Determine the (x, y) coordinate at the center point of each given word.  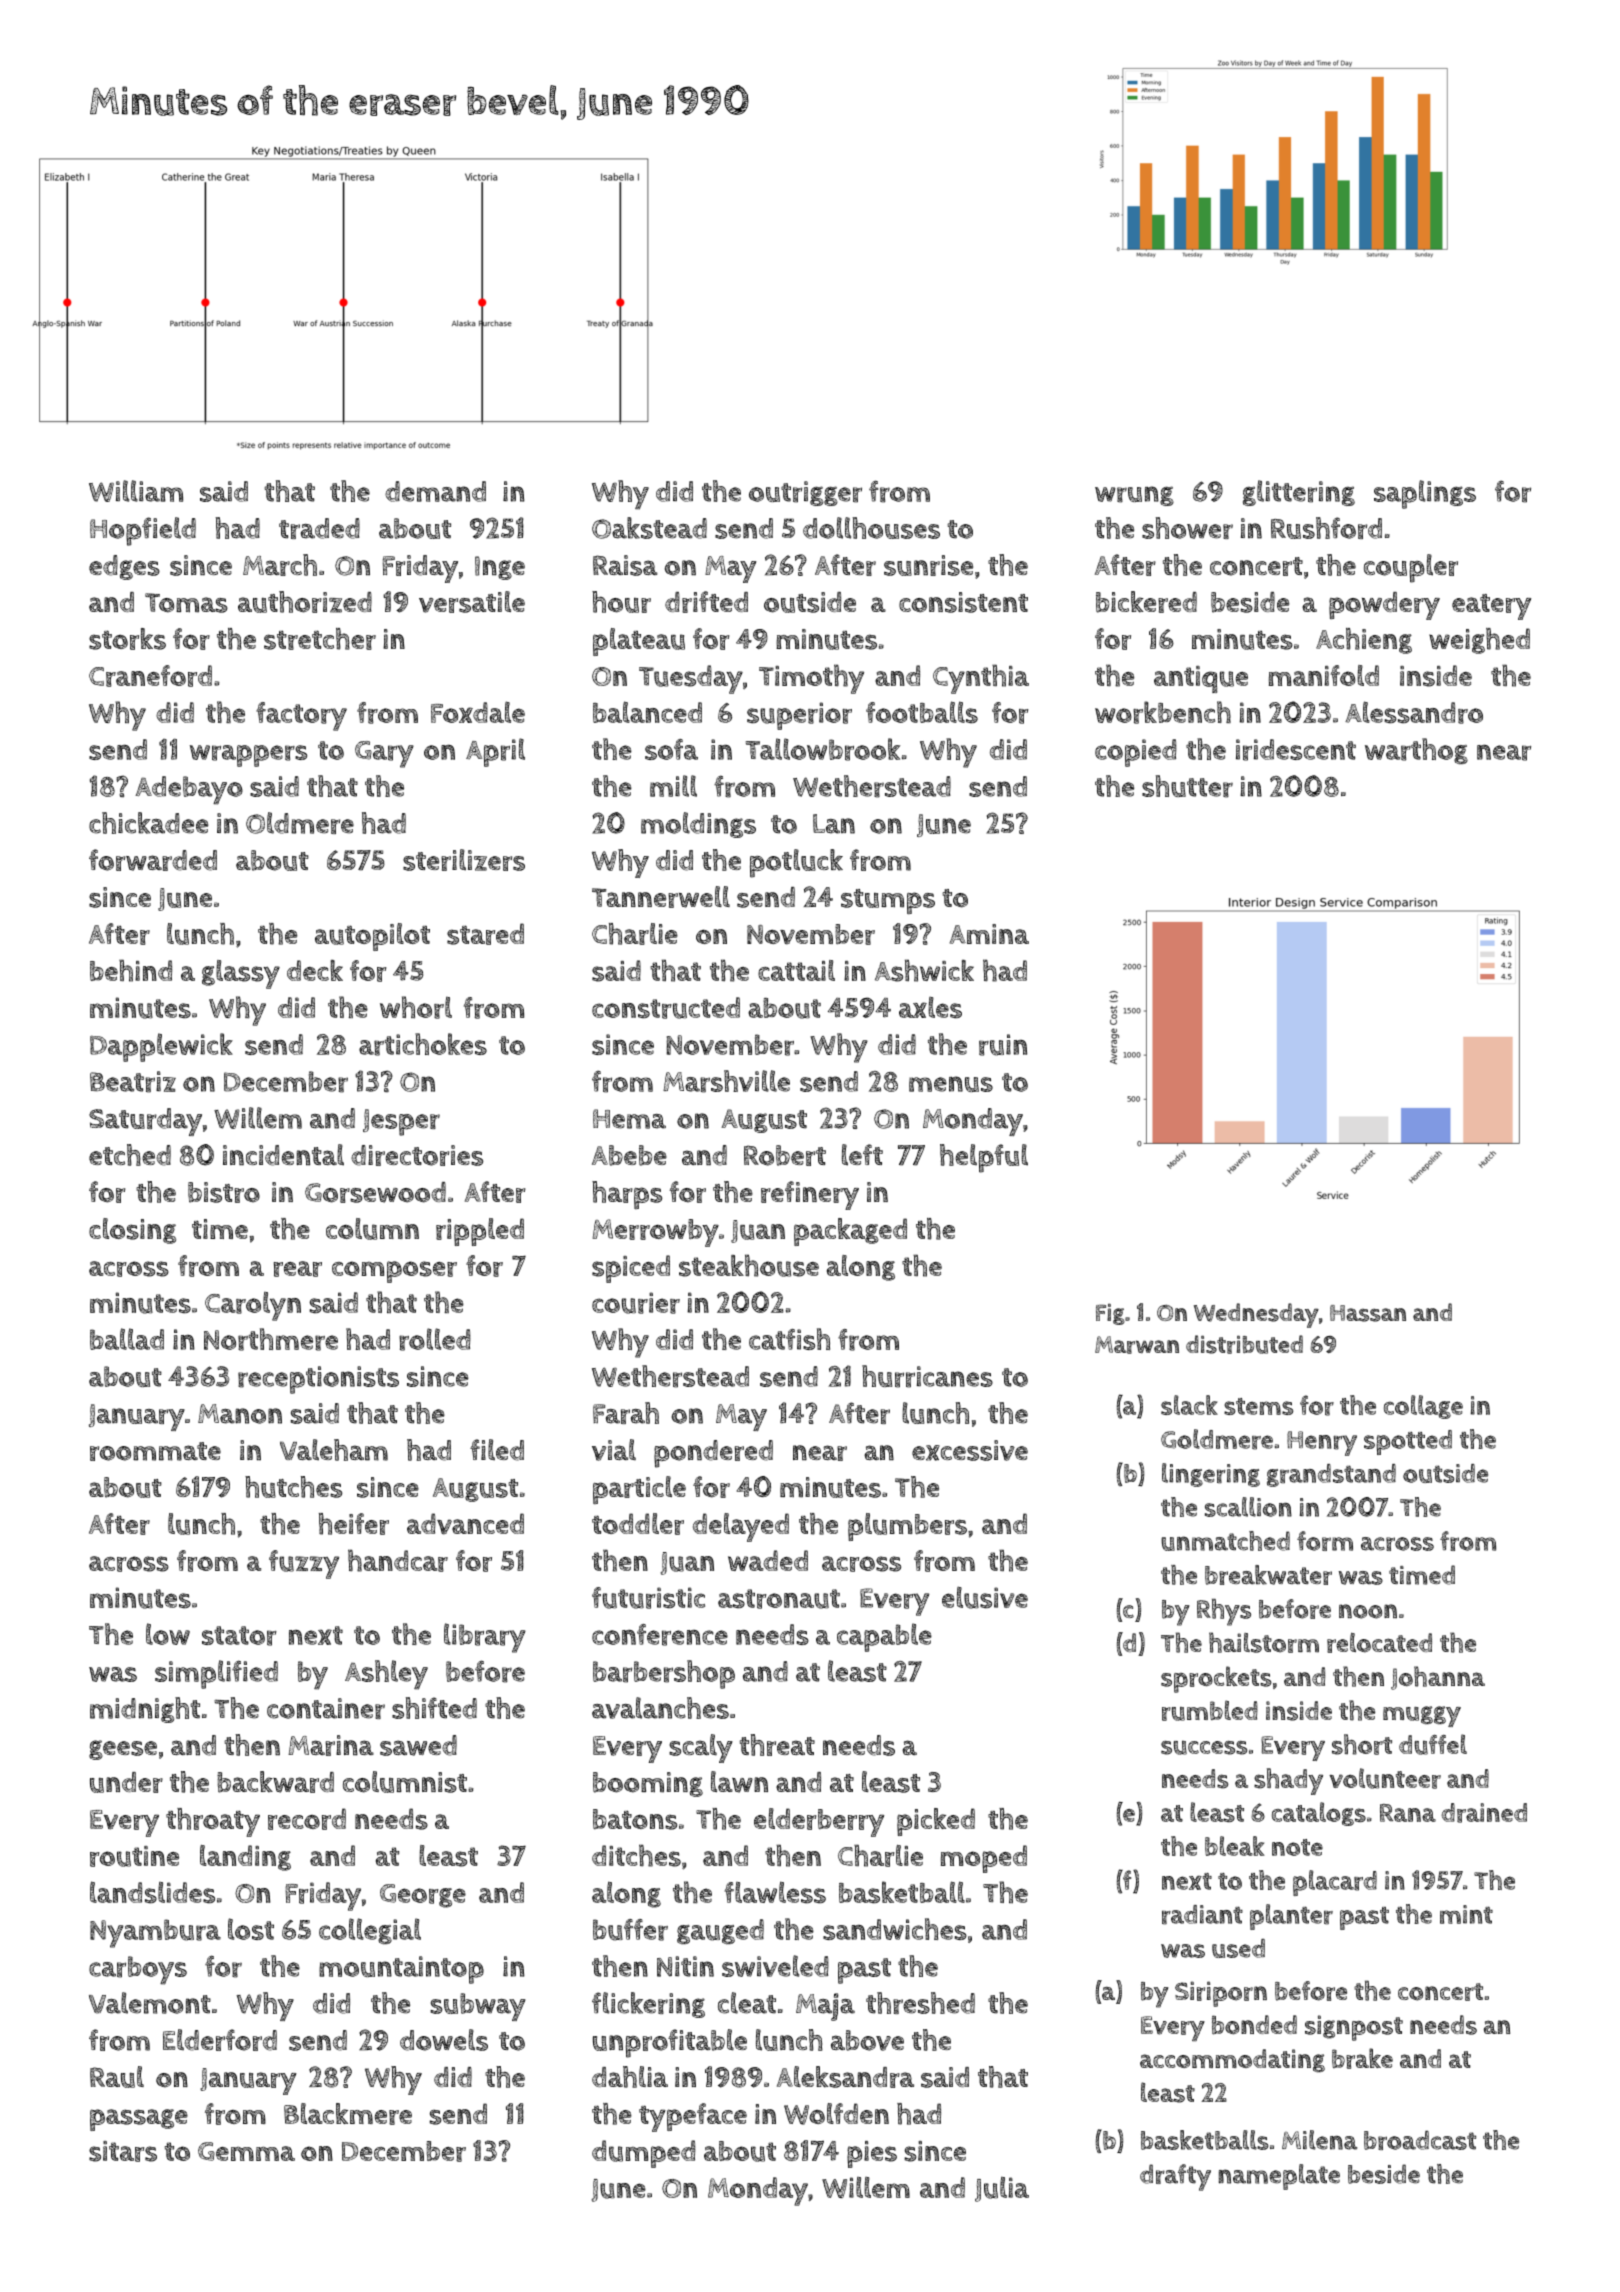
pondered (713, 1454)
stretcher (320, 639)
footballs (922, 712)
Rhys (1224, 1612)
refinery (810, 1195)
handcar (398, 1560)
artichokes (423, 1044)
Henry (1322, 1443)
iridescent (1296, 750)
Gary (384, 754)
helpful (984, 1158)
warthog (1416, 751)
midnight (145, 1710)
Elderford (220, 2040)
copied (1136, 753)
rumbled (1210, 1710)
